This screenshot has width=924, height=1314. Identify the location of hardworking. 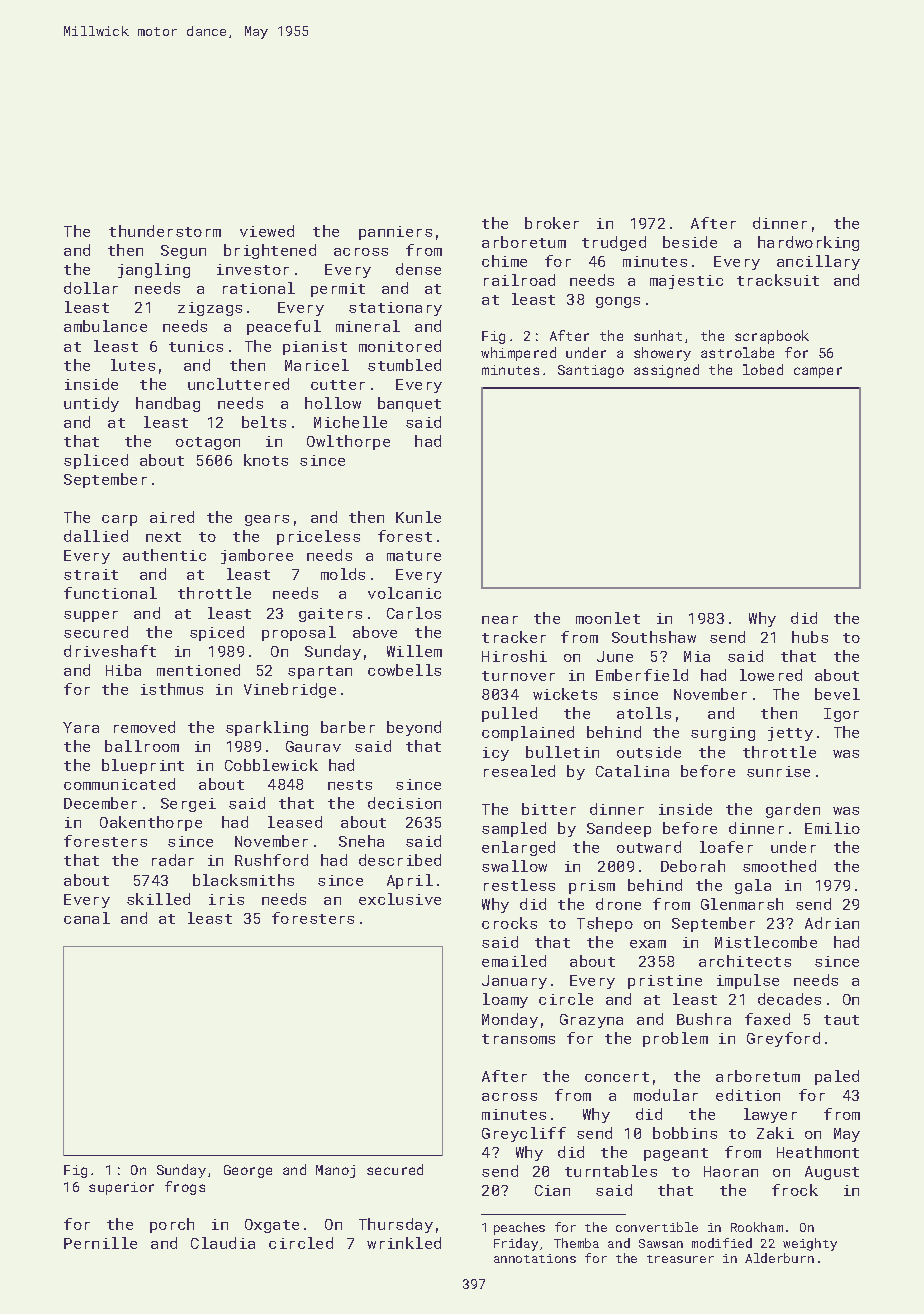
(808, 243).
